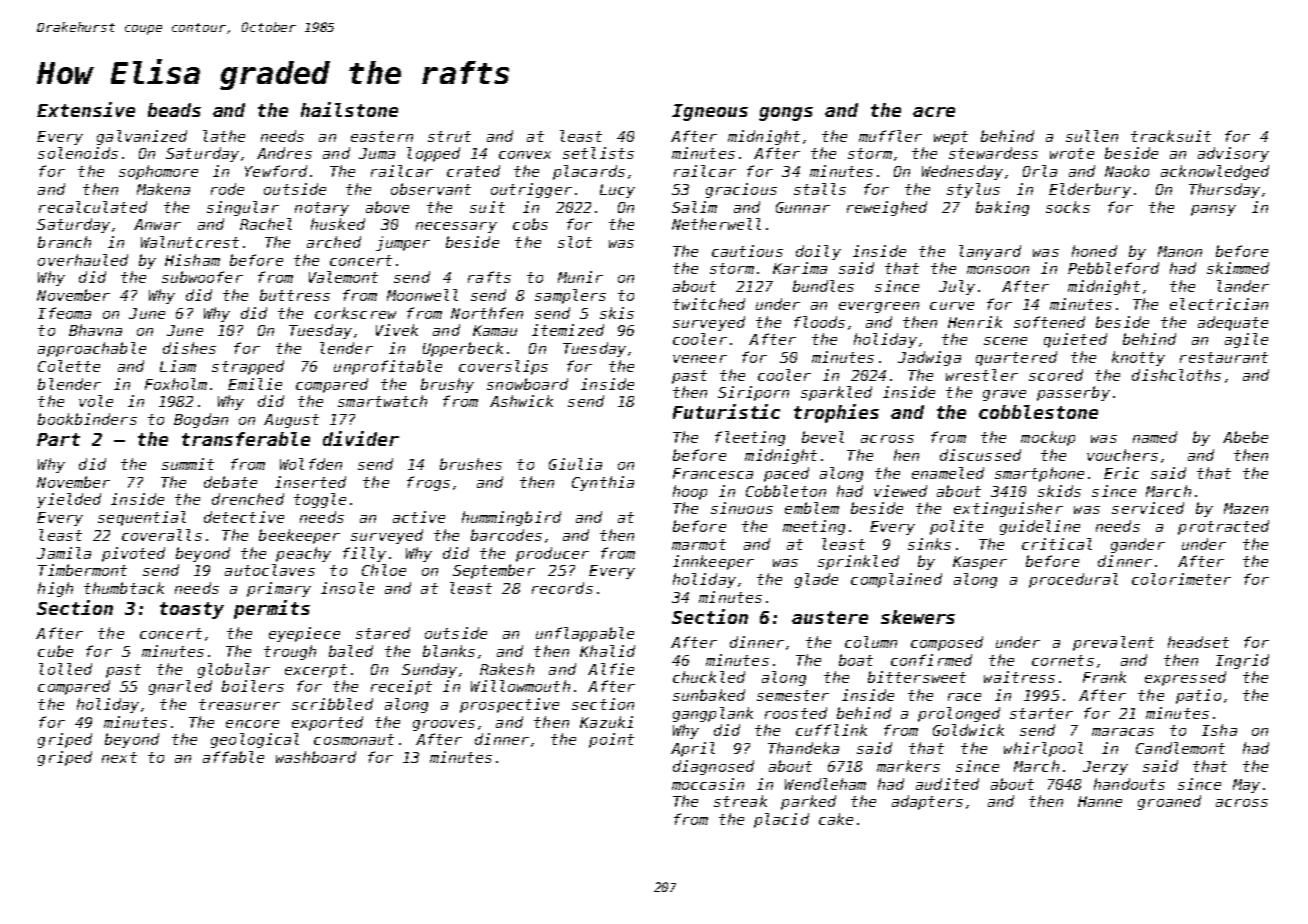  Describe the element at coordinates (1181, 579) in the image. I see `colorimeter` at that location.
